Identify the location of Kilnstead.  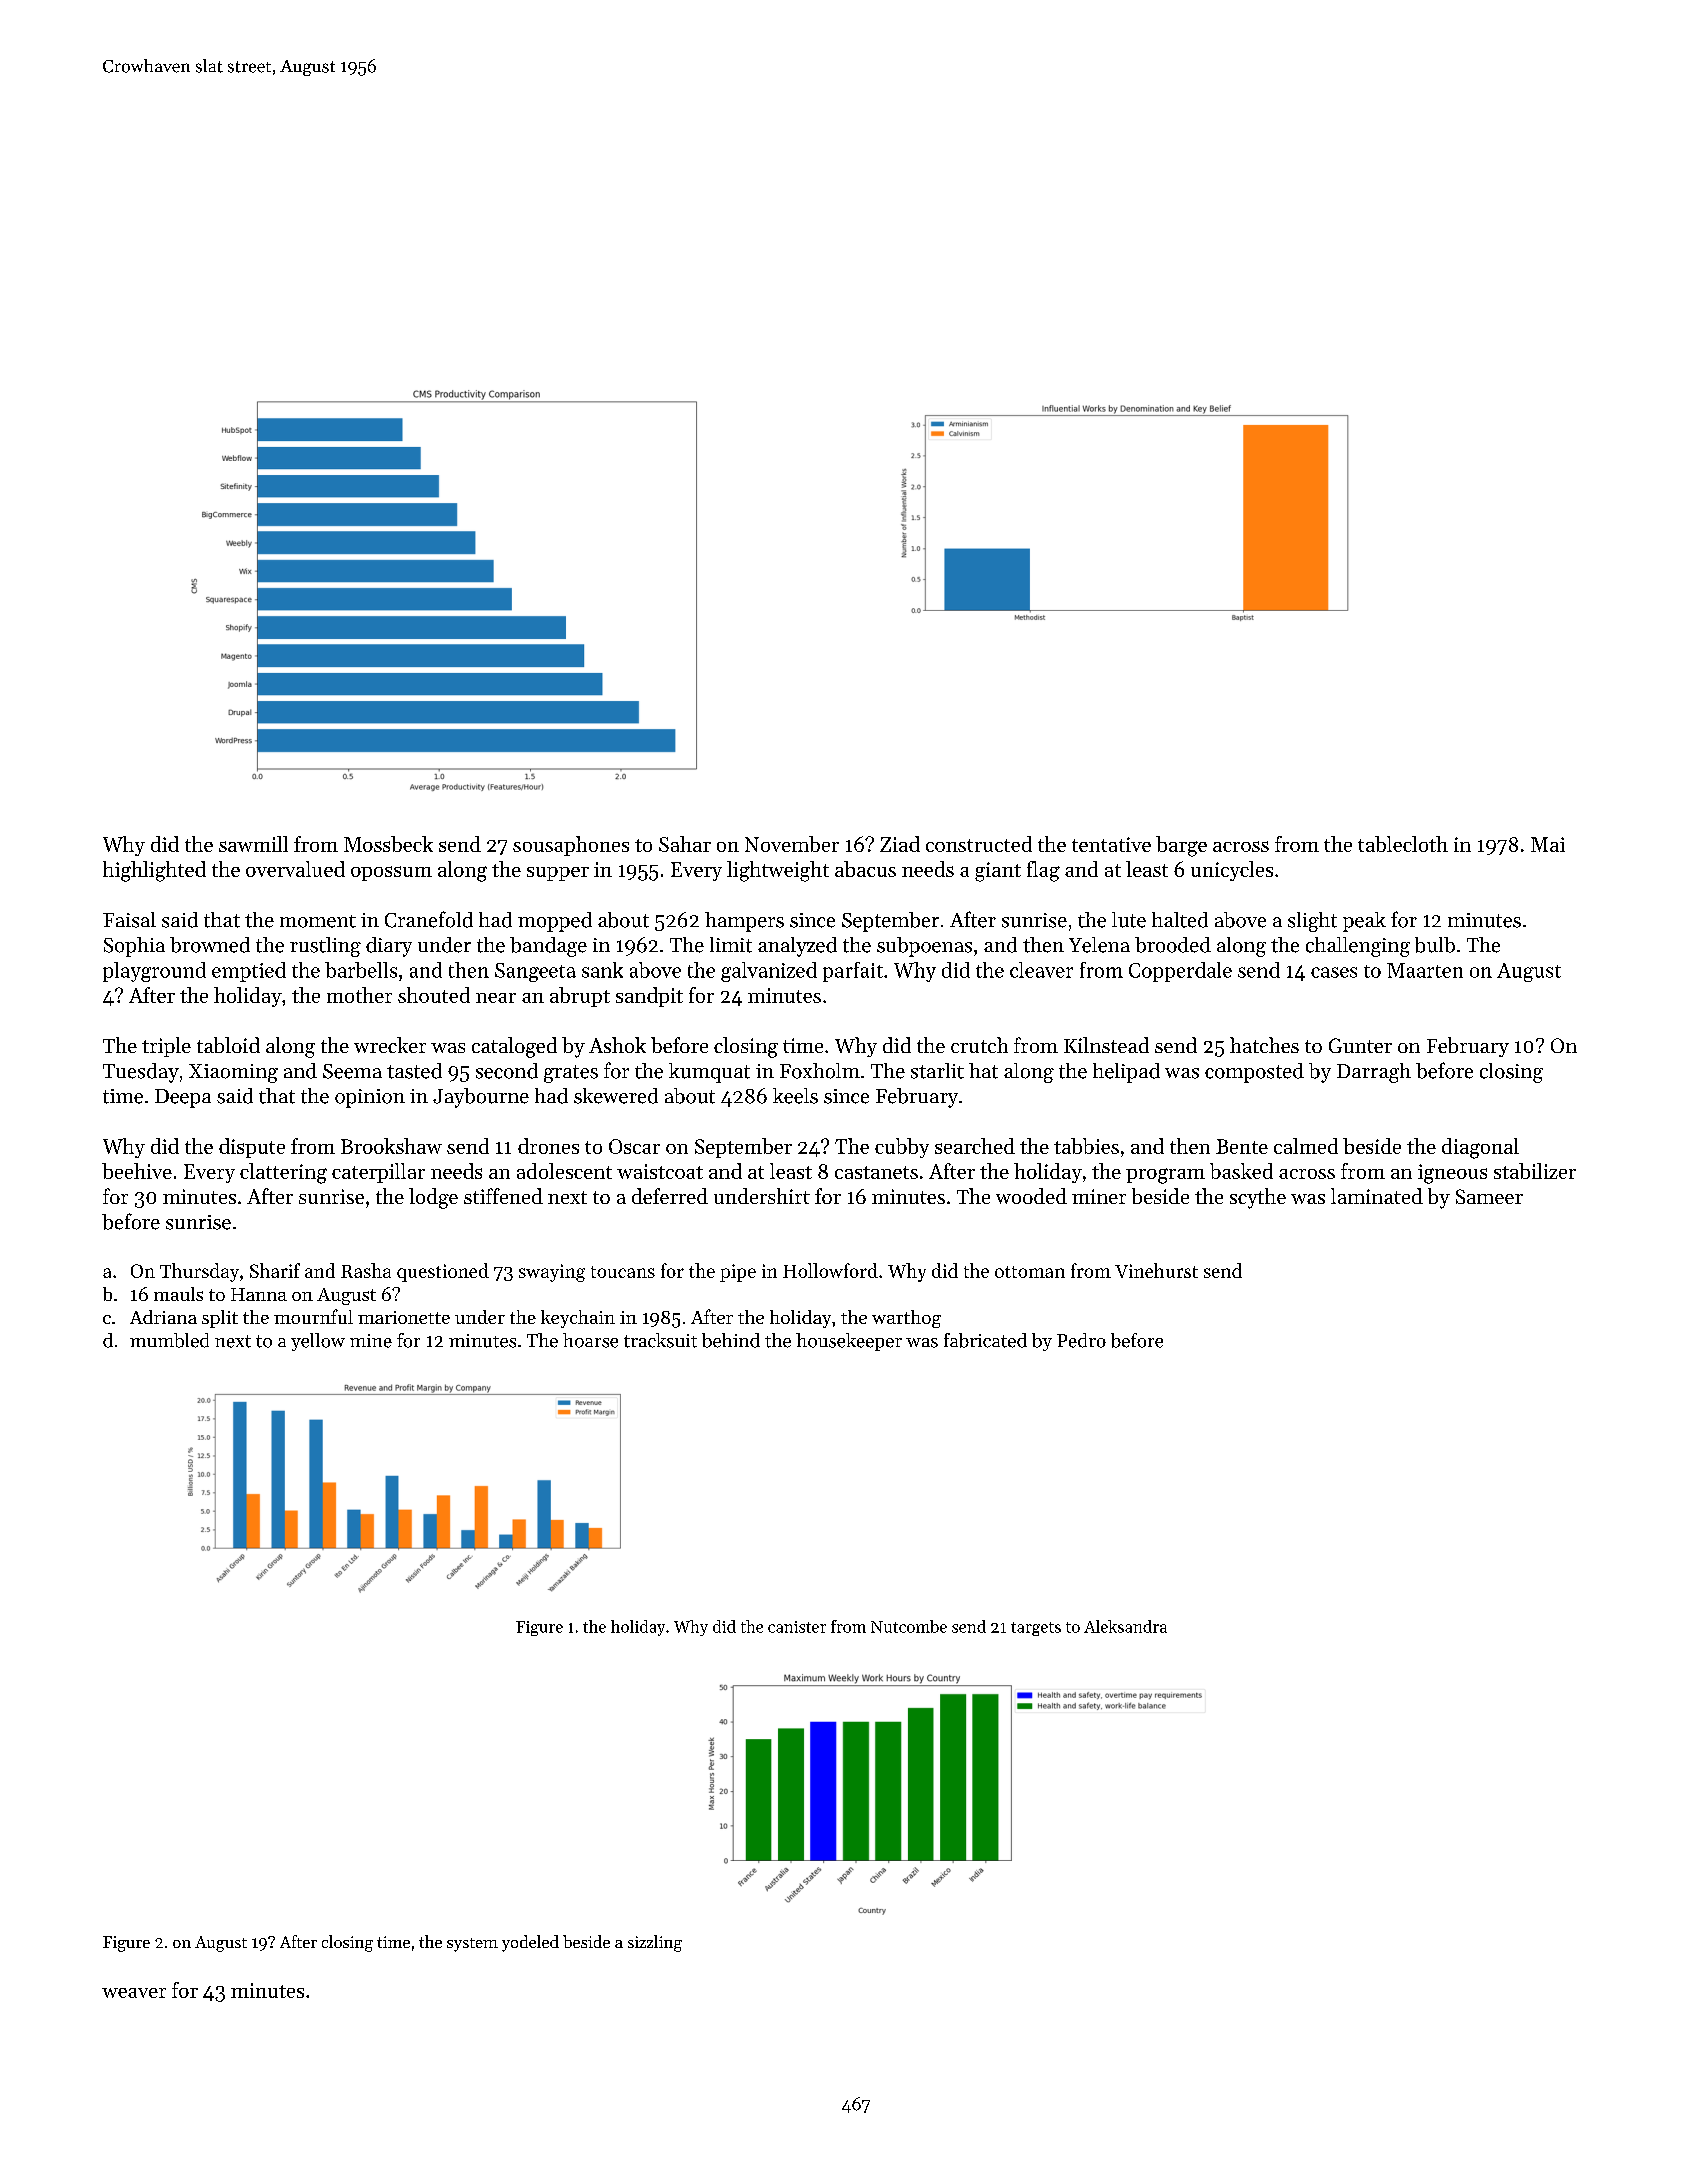
(1106, 1045).
